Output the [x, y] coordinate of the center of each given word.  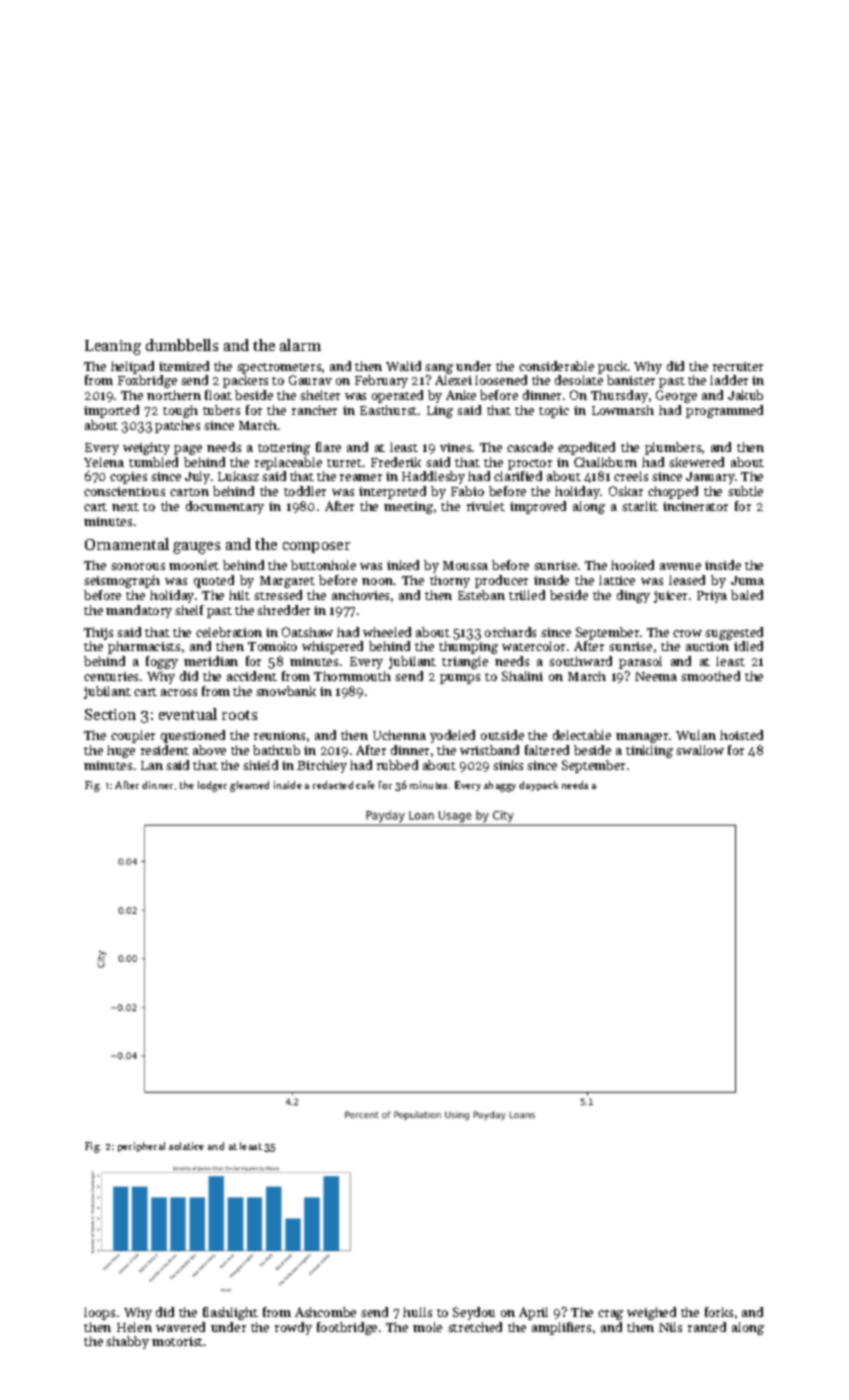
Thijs [98, 633]
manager [642, 738]
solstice [186, 1146]
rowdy [293, 1328]
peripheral [141, 1147]
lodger [212, 786]
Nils [670, 1327]
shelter [320, 395]
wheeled [387, 632]
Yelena [104, 462]
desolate [579, 380]
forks [719, 1312]
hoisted [741, 735]
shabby [127, 1342]
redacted [333, 785]
